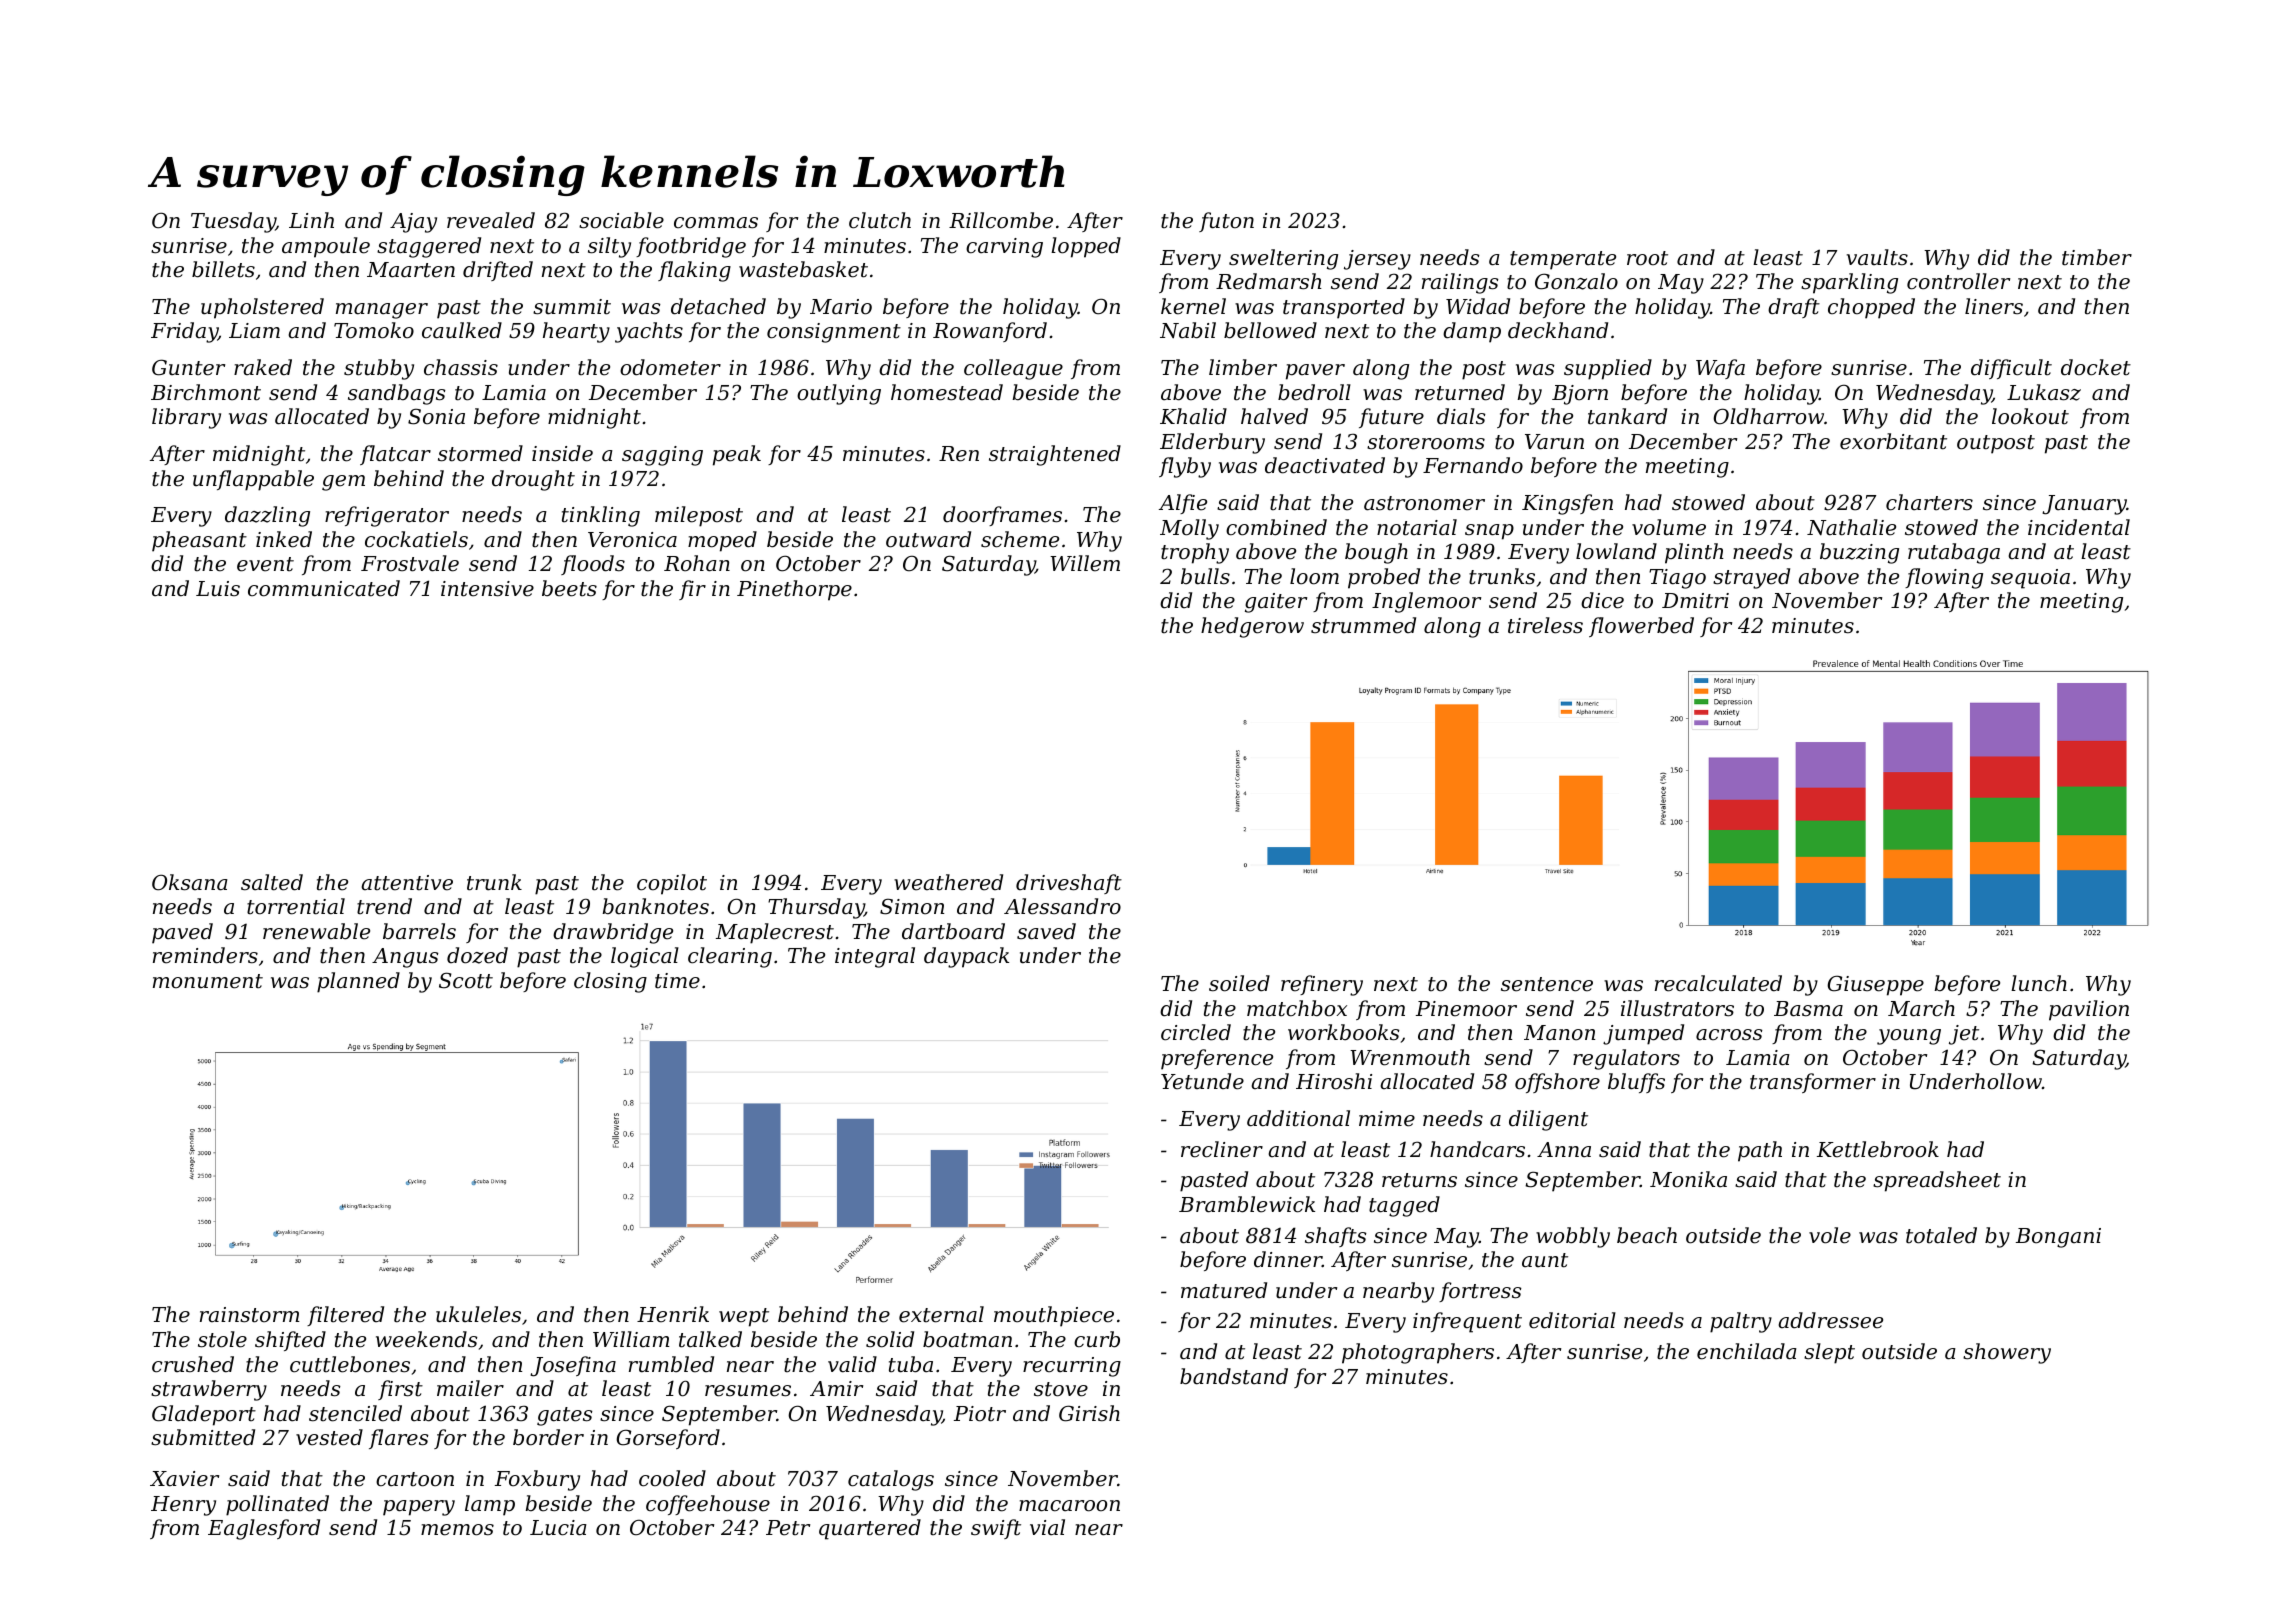 The image size is (2282, 1614). Describe the element at coordinates (1877, 257) in the image. I see `vaults` at that location.
